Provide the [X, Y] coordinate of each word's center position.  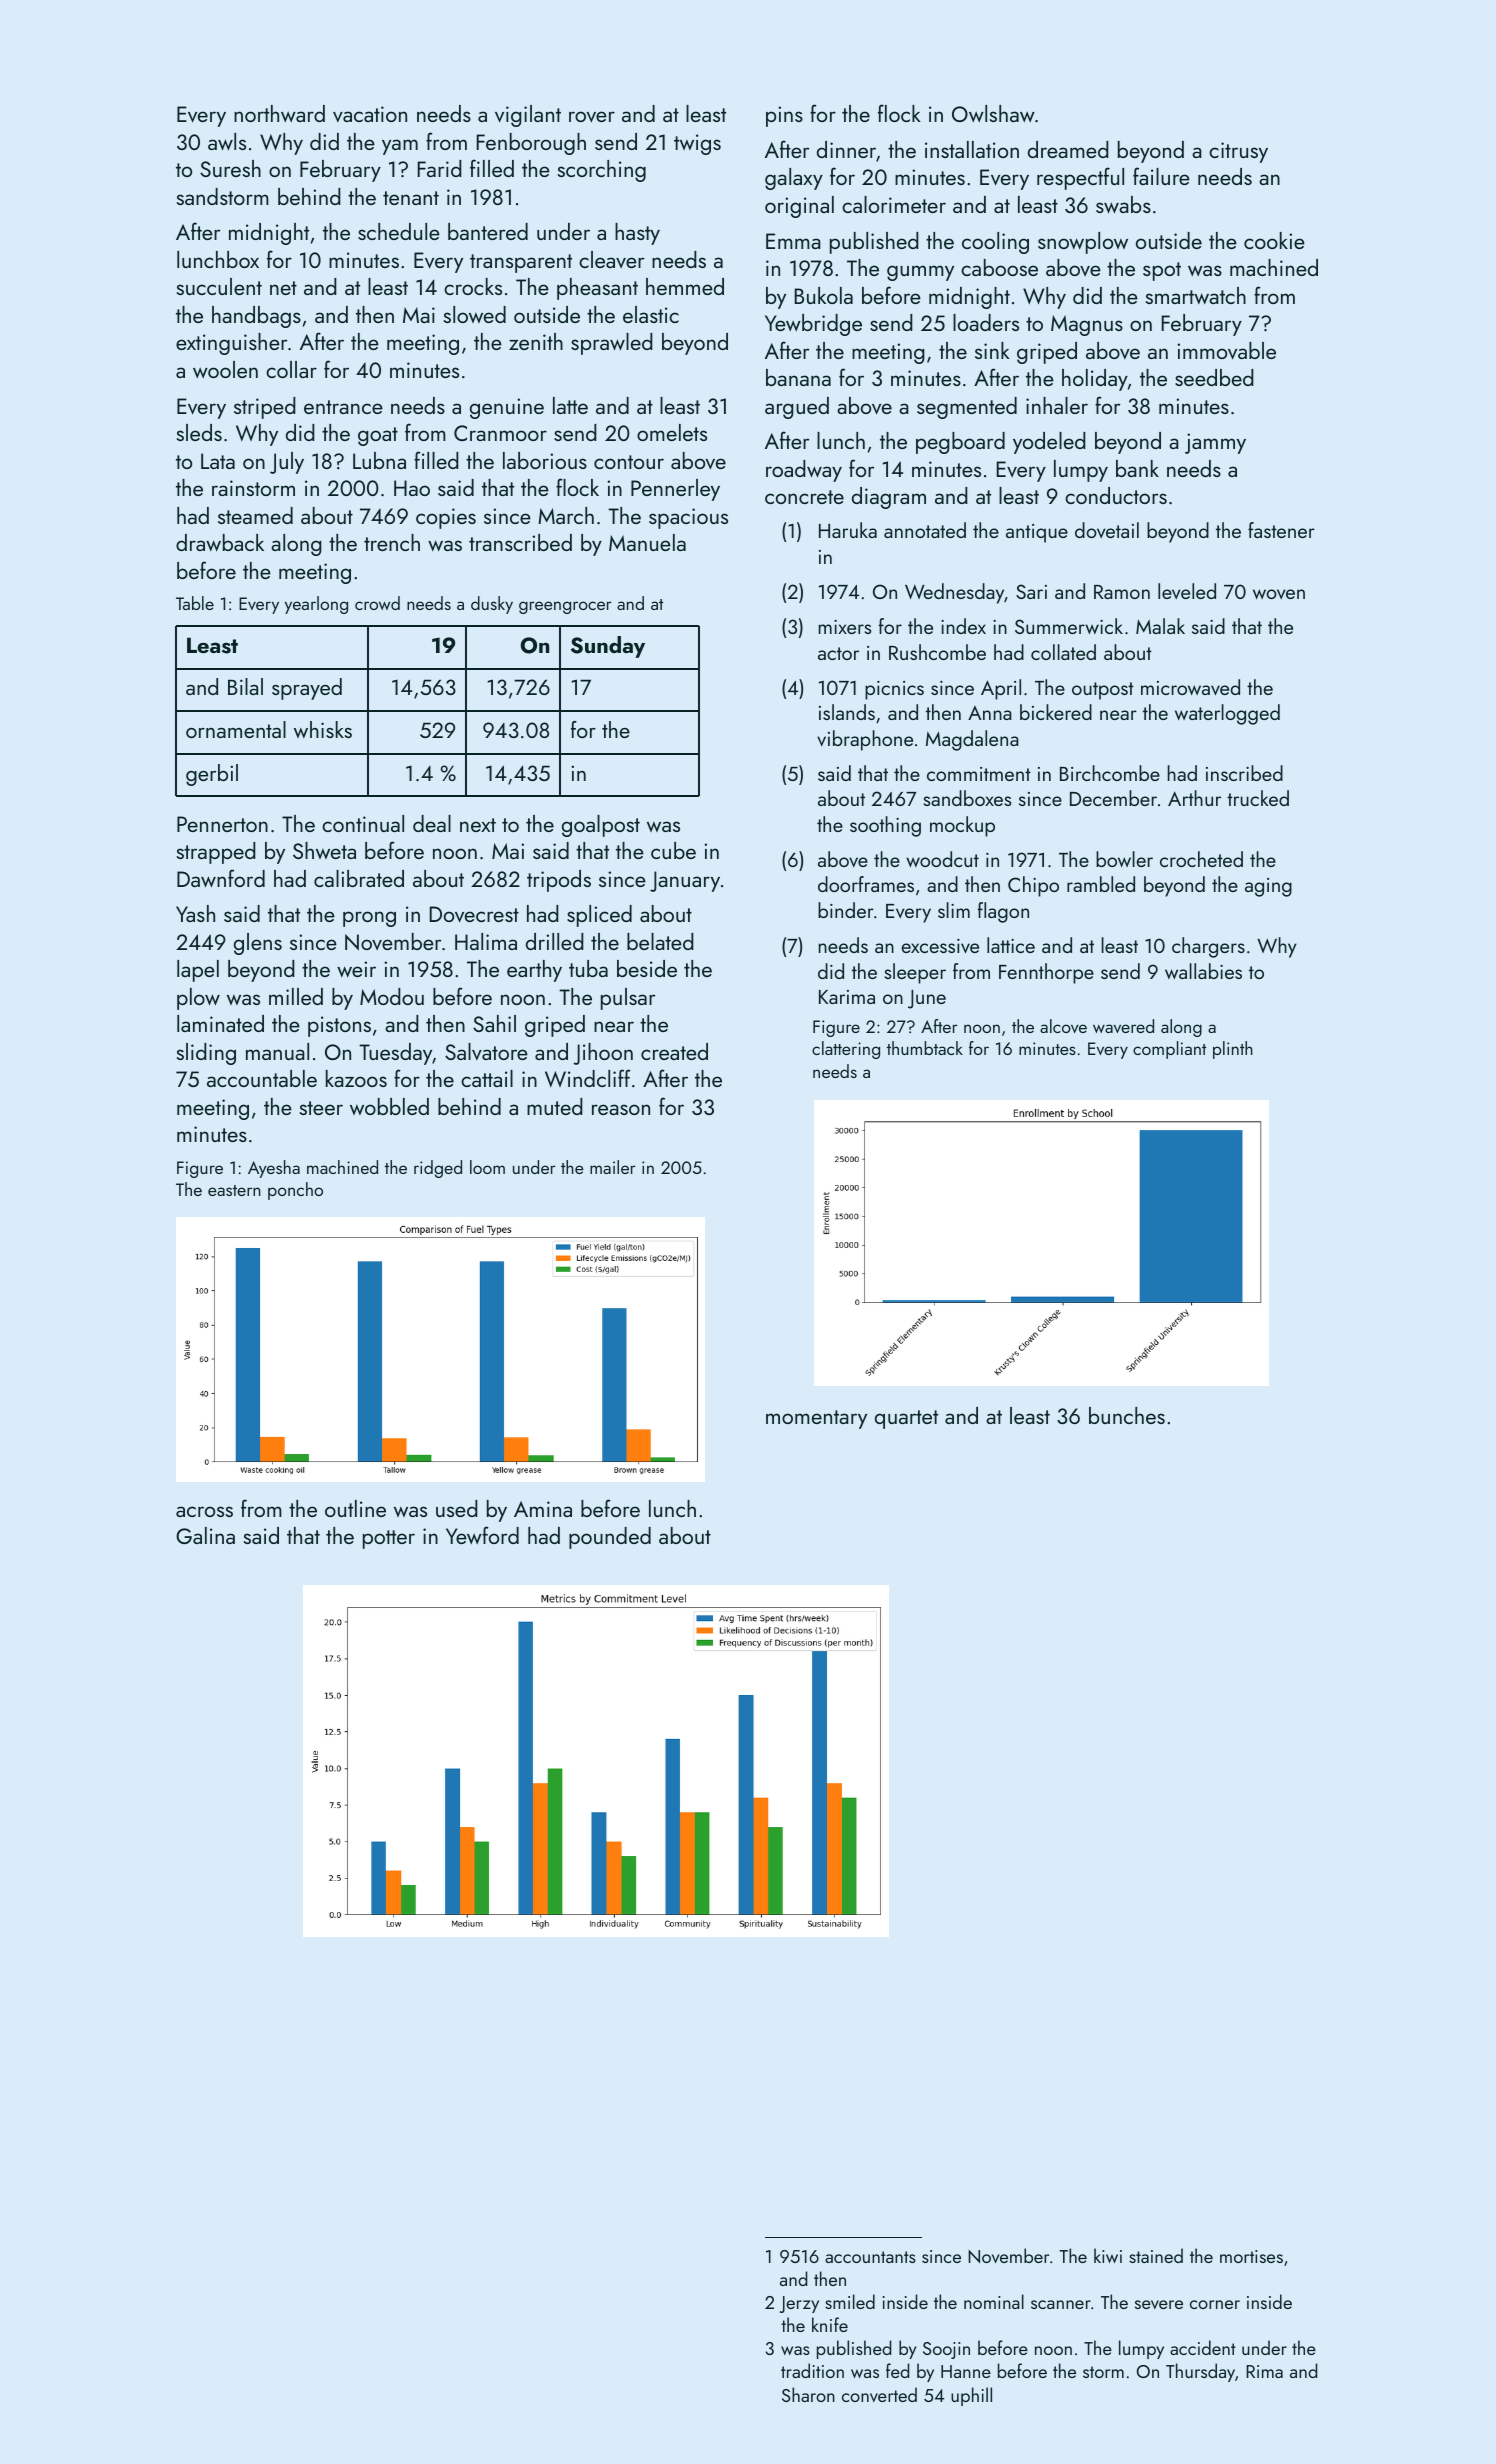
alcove [1063, 1026]
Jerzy [799, 2304]
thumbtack [925, 1048]
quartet [906, 1419]
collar [291, 369]
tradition [812, 2370]
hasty [637, 234]
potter [389, 1539]
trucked [1258, 798]
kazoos [356, 1078]
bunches [1127, 1415]
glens [258, 944]
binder [846, 910]
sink [992, 350]
